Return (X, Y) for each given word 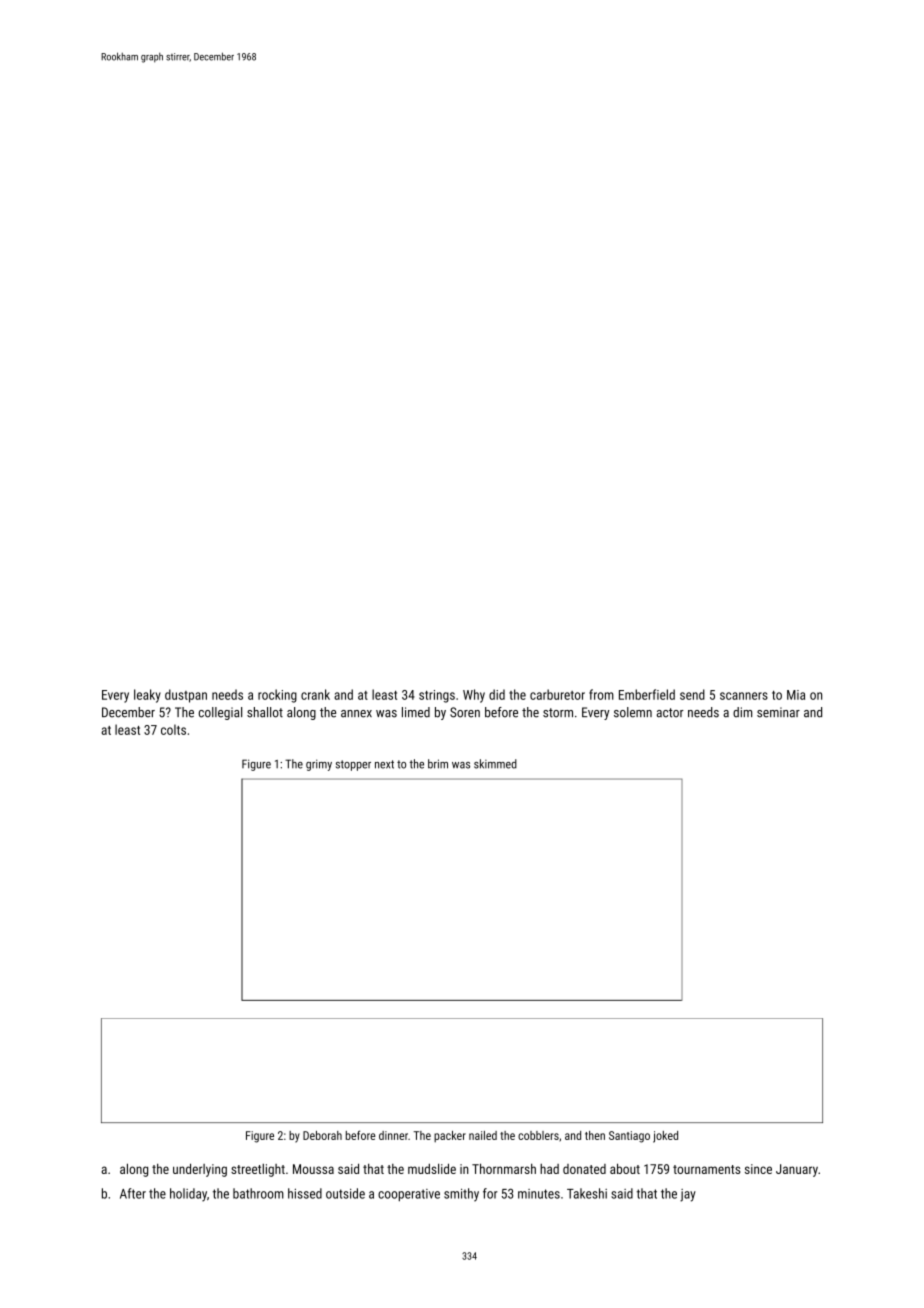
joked (665, 1137)
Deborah (322, 1135)
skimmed (495, 764)
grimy (319, 765)
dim (742, 712)
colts (173, 729)
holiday (188, 1195)
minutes (539, 1194)
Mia (796, 695)
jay (688, 1195)
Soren (465, 712)
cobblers (538, 1135)
